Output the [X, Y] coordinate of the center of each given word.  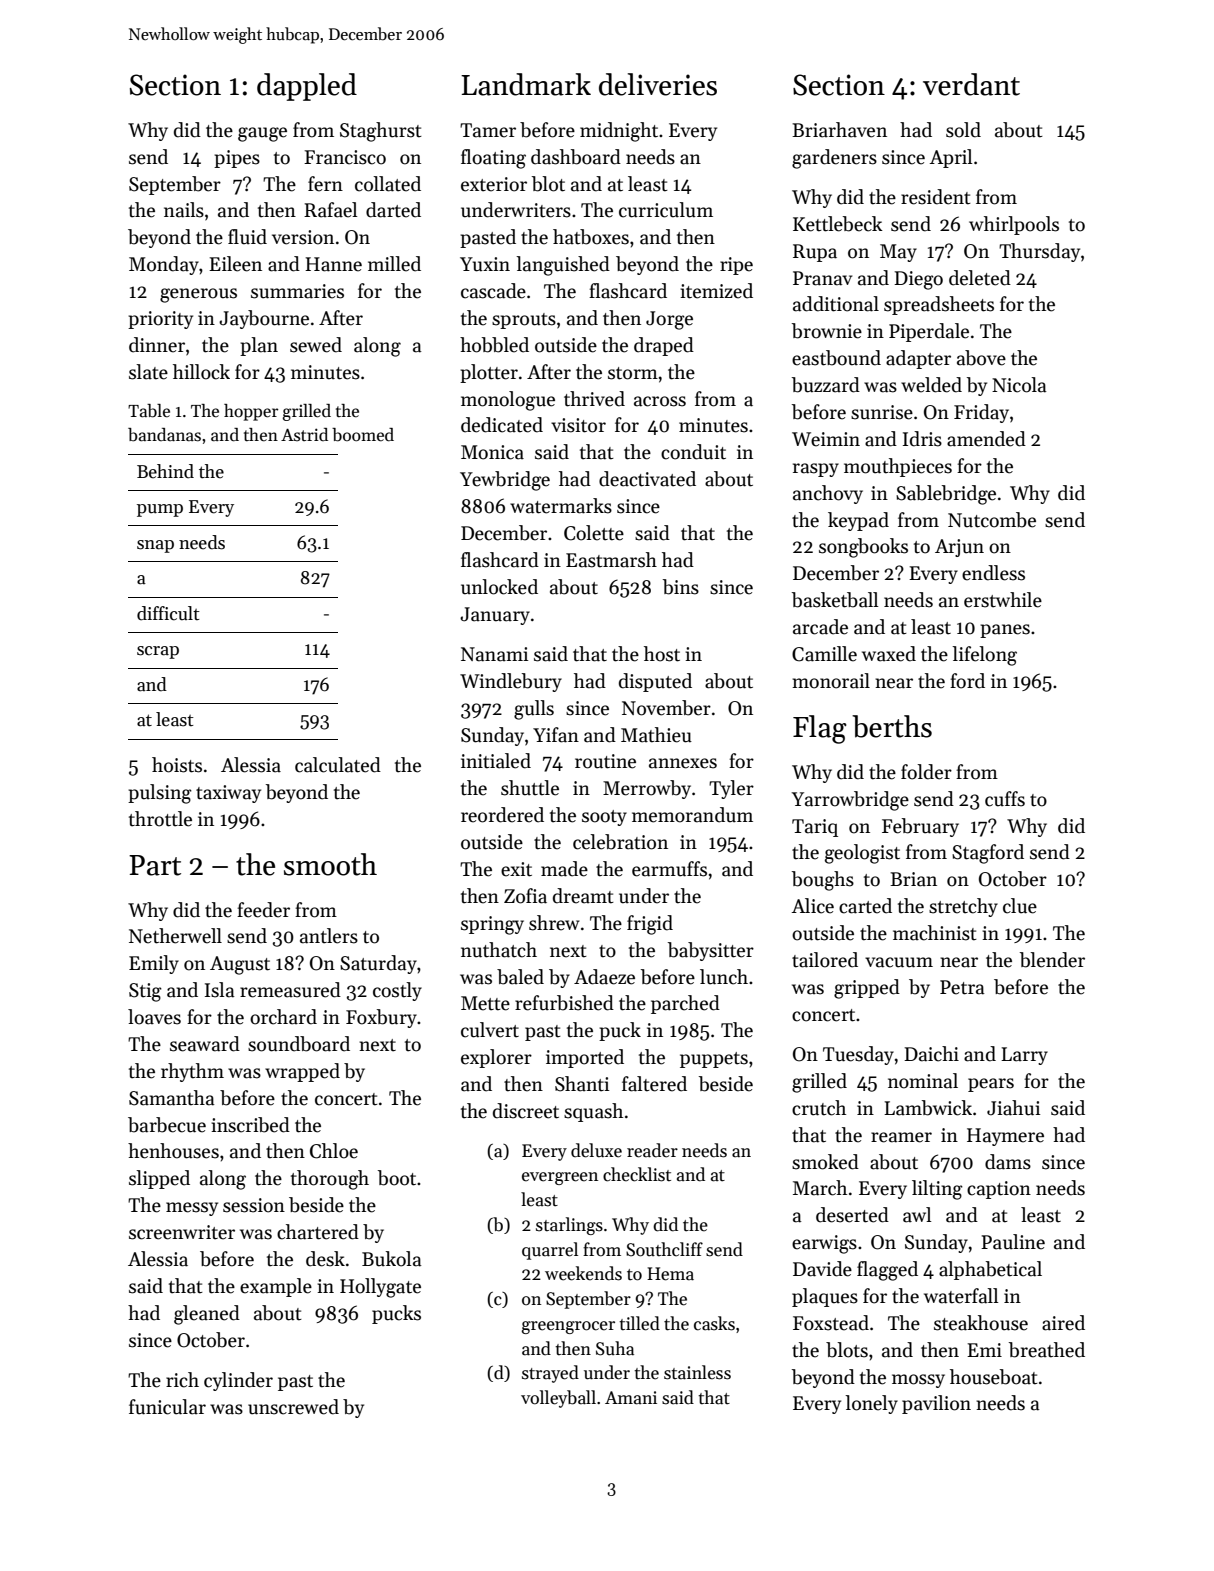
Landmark [526, 84]
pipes [237, 159]
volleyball [558, 1399]
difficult [168, 613]
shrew [554, 923]
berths [892, 726]
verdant [971, 84]
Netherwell [175, 936]
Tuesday [858, 1055]
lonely [871, 1404]
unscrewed [293, 1407]
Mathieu [656, 735]
